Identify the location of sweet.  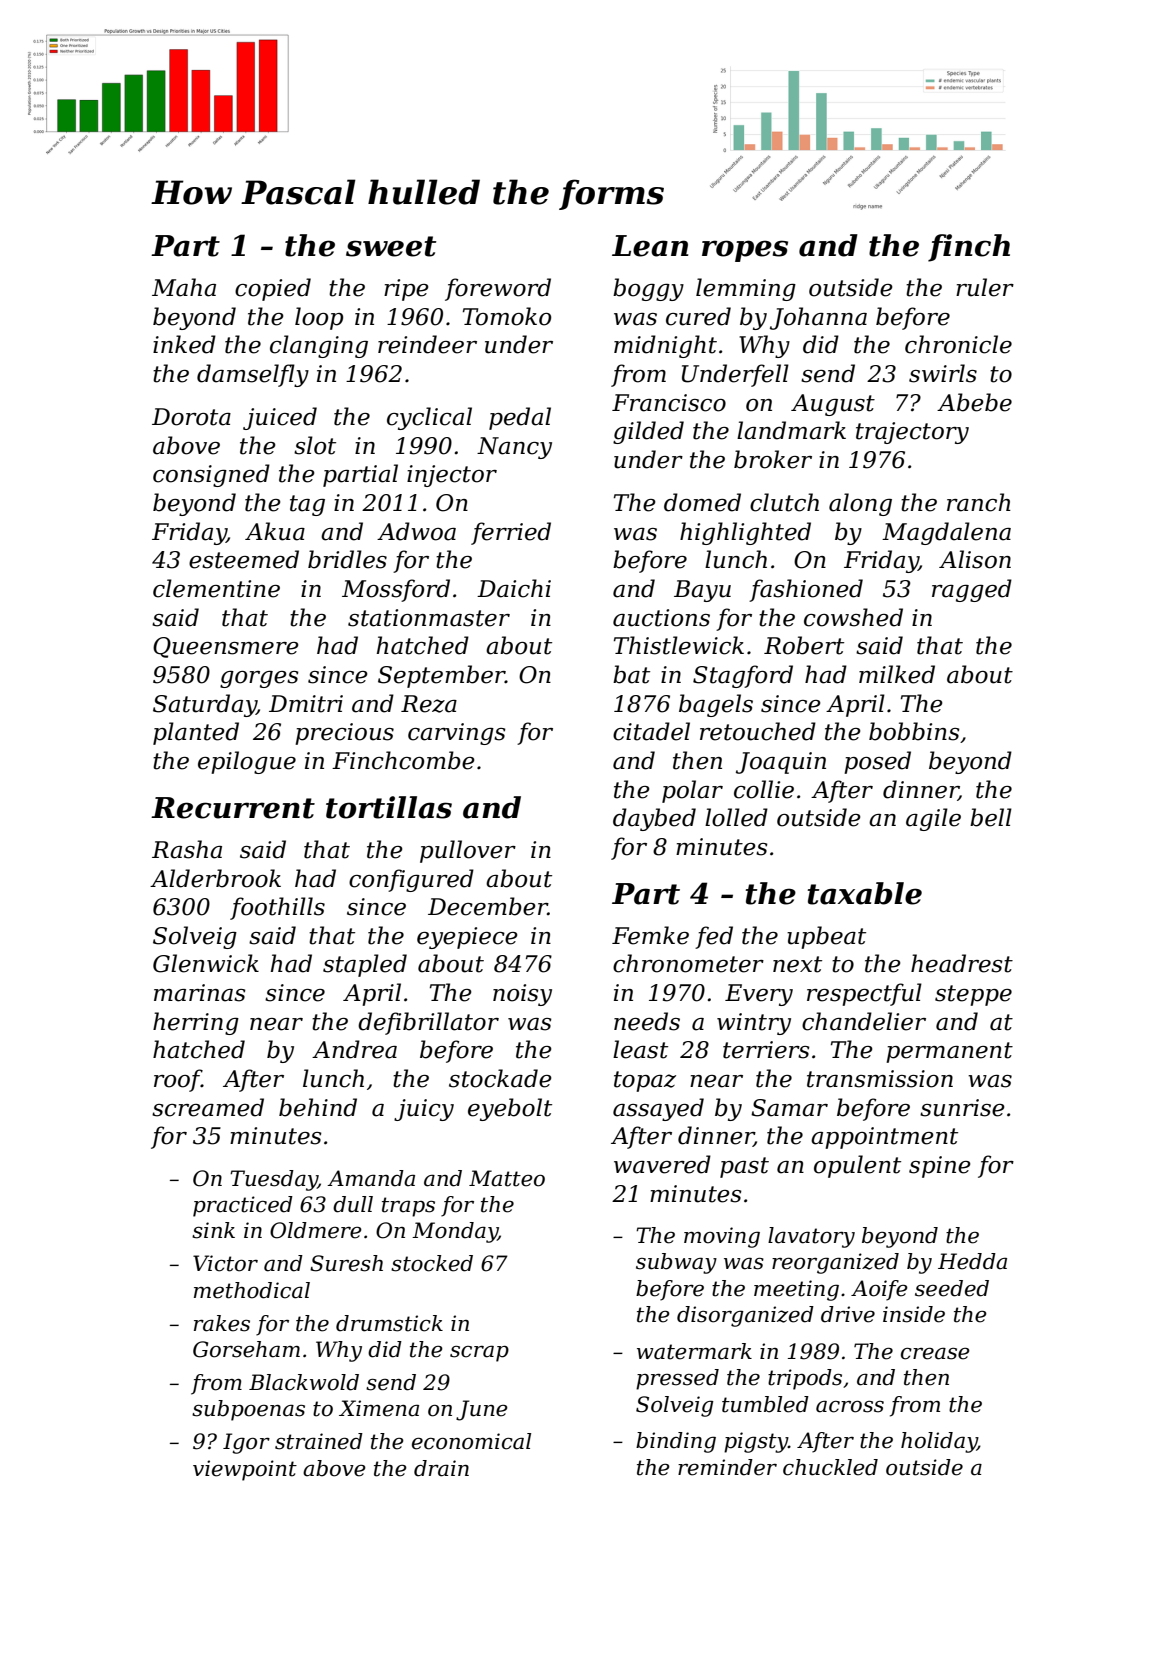
(391, 246).
